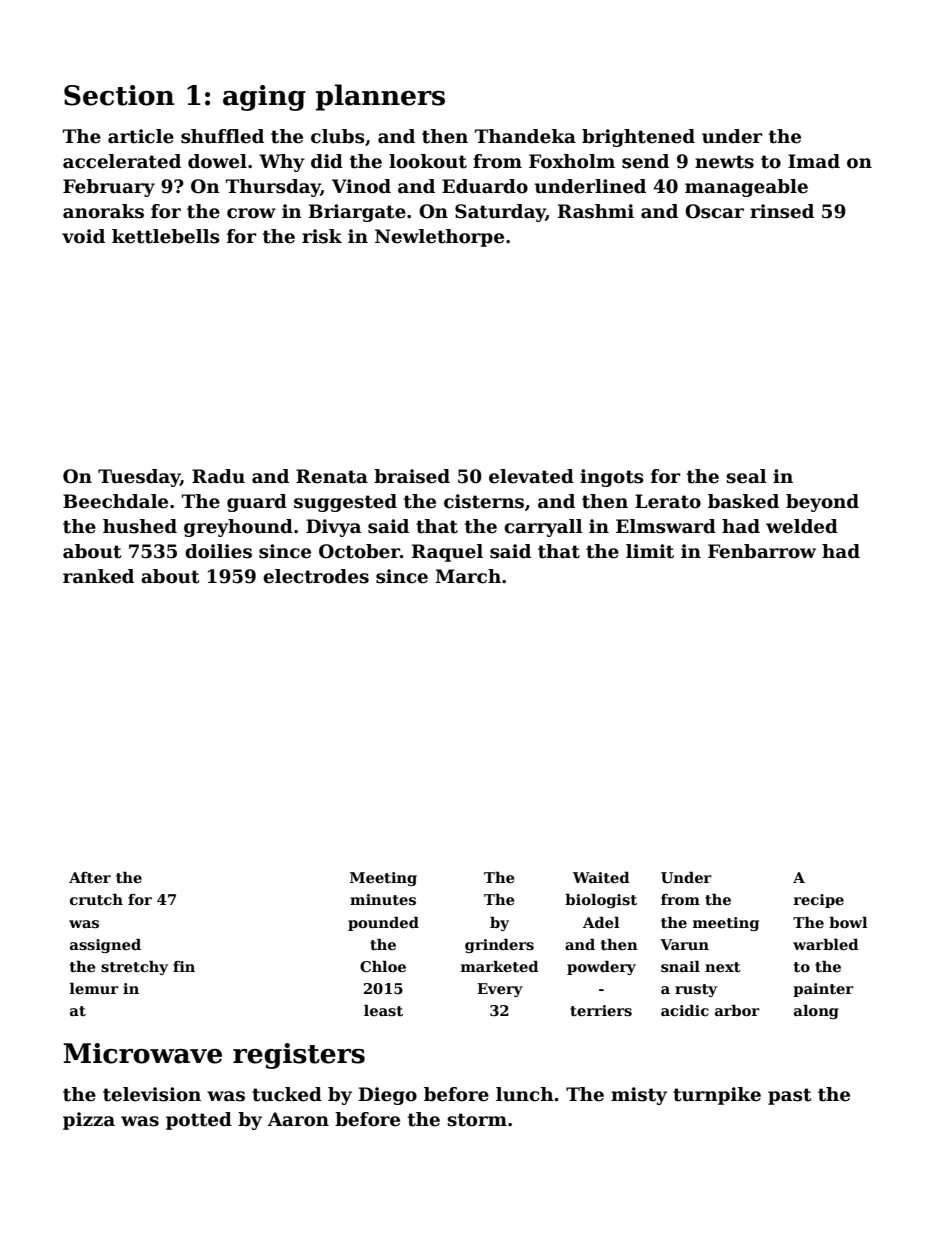  I want to click on recipe, so click(819, 901).
